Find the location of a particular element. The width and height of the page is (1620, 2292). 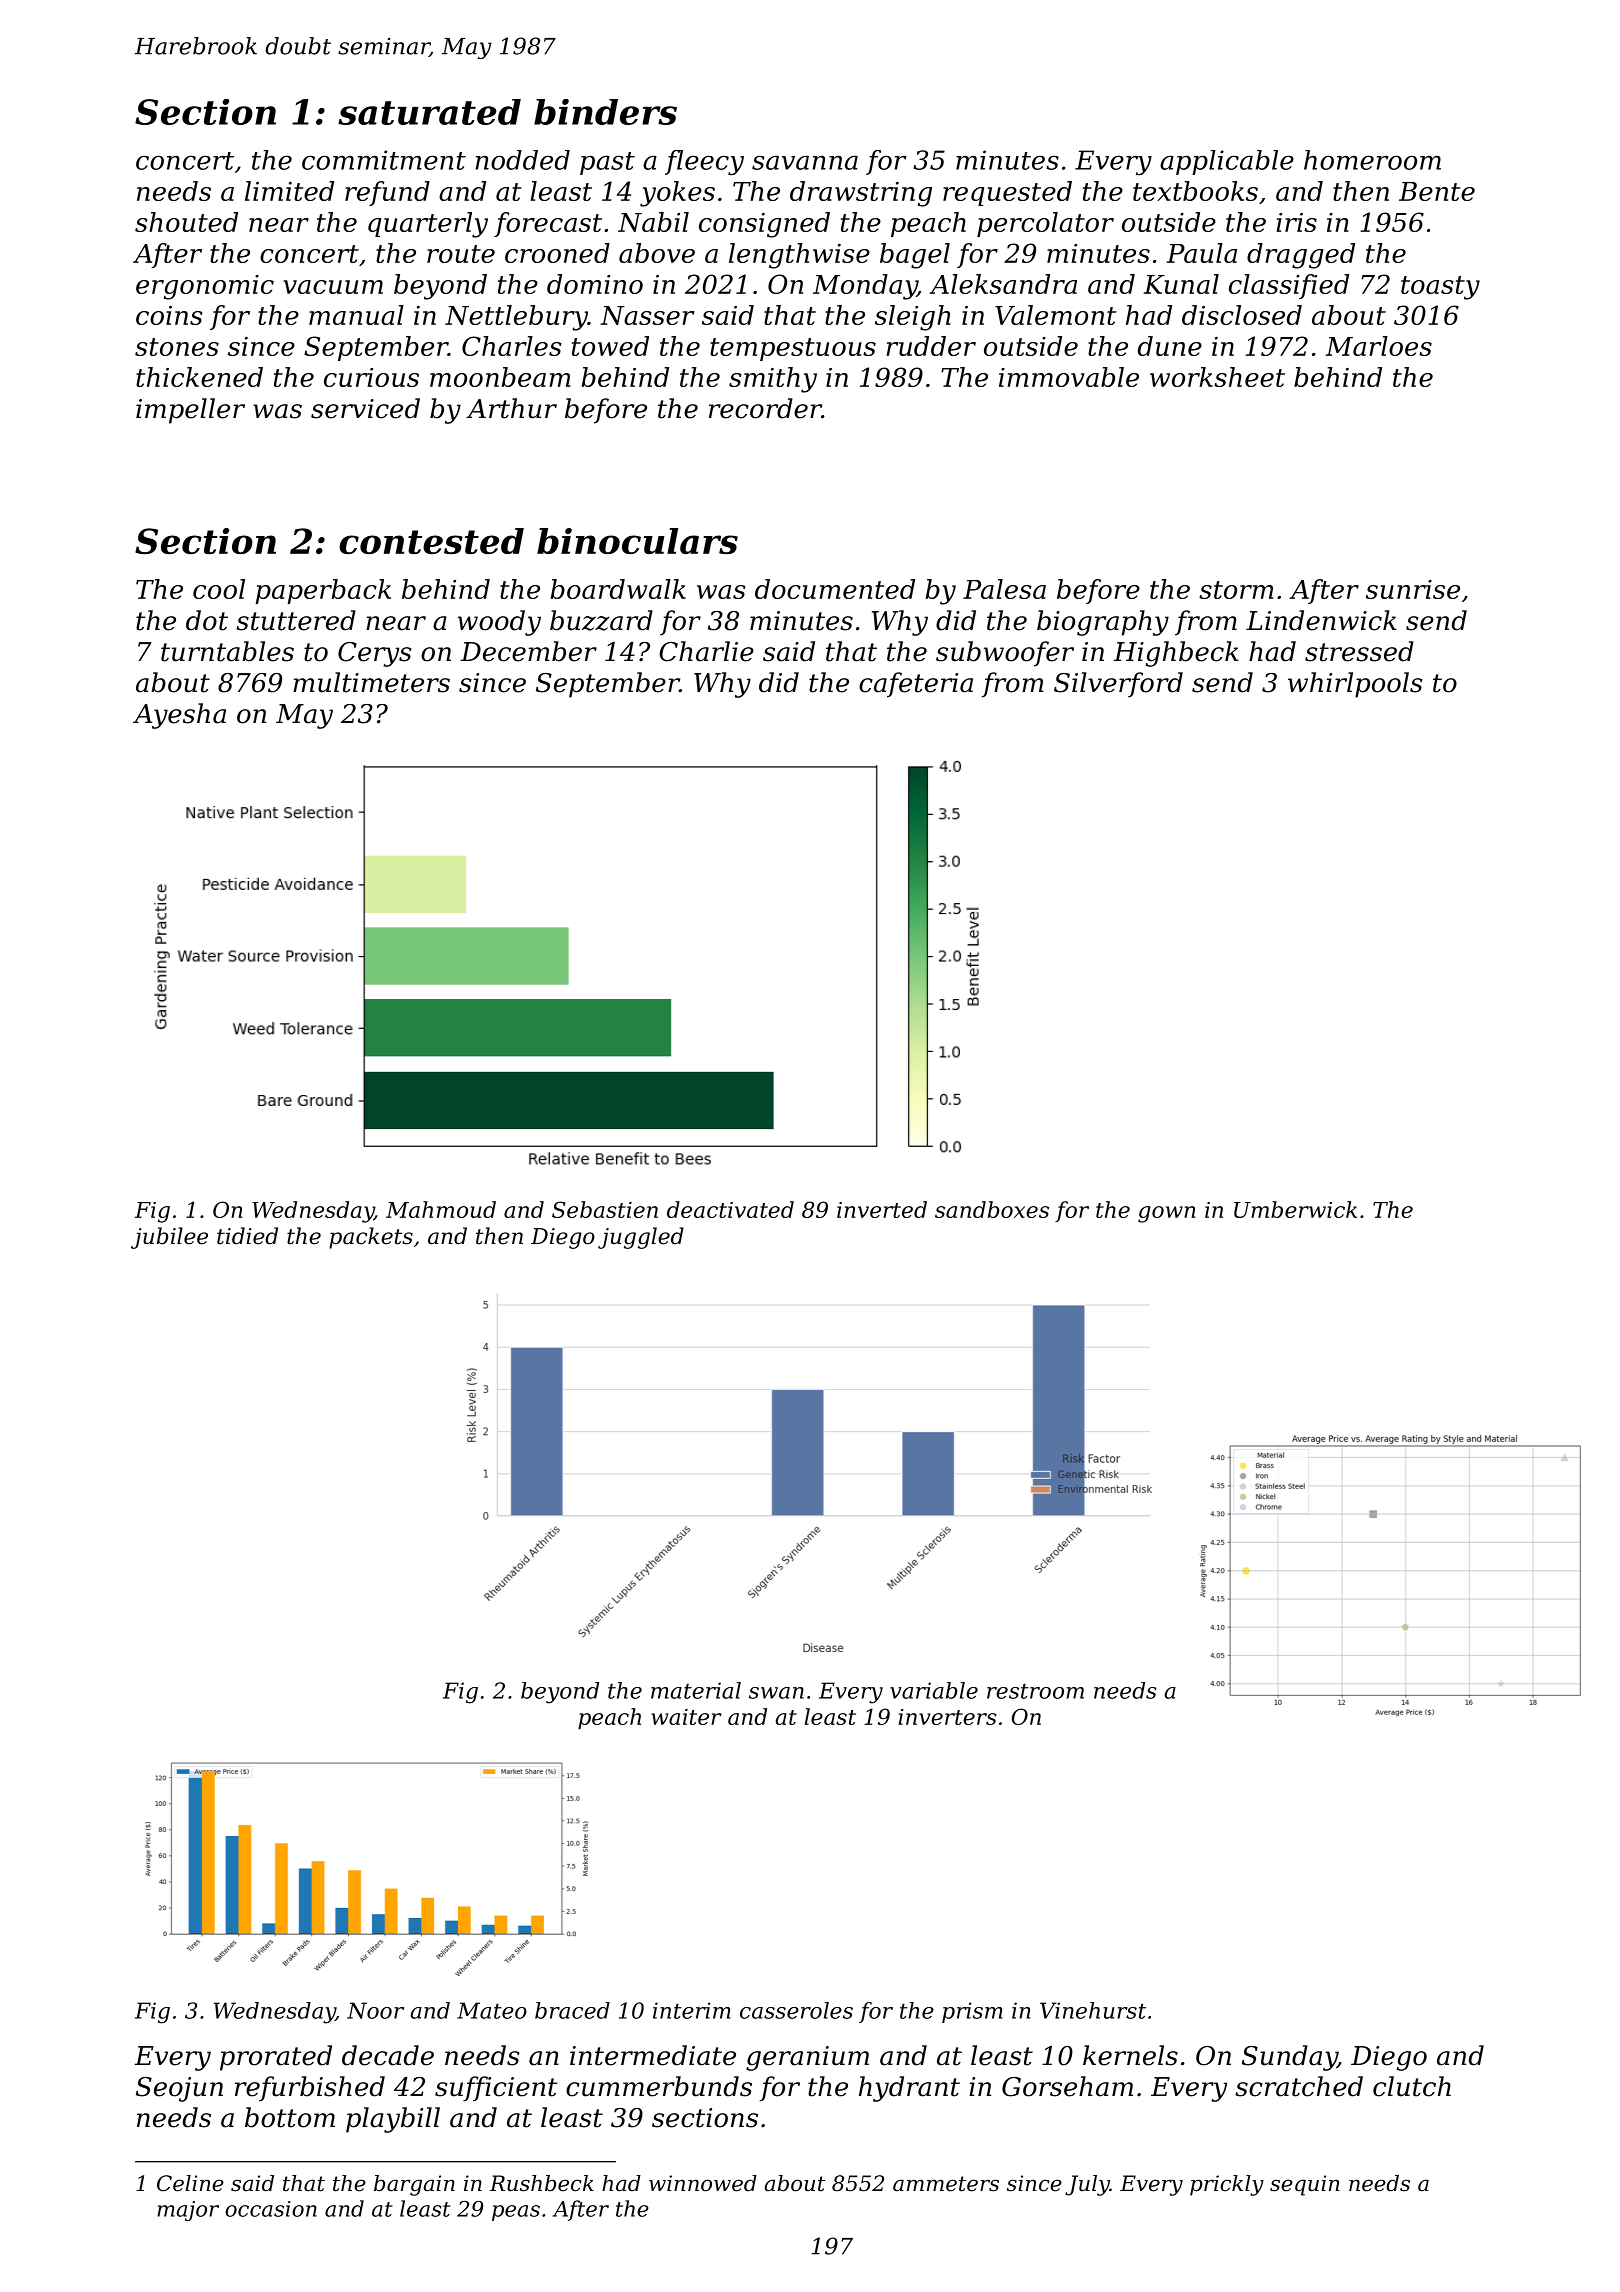

savanna is located at coordinates (805, 162).
